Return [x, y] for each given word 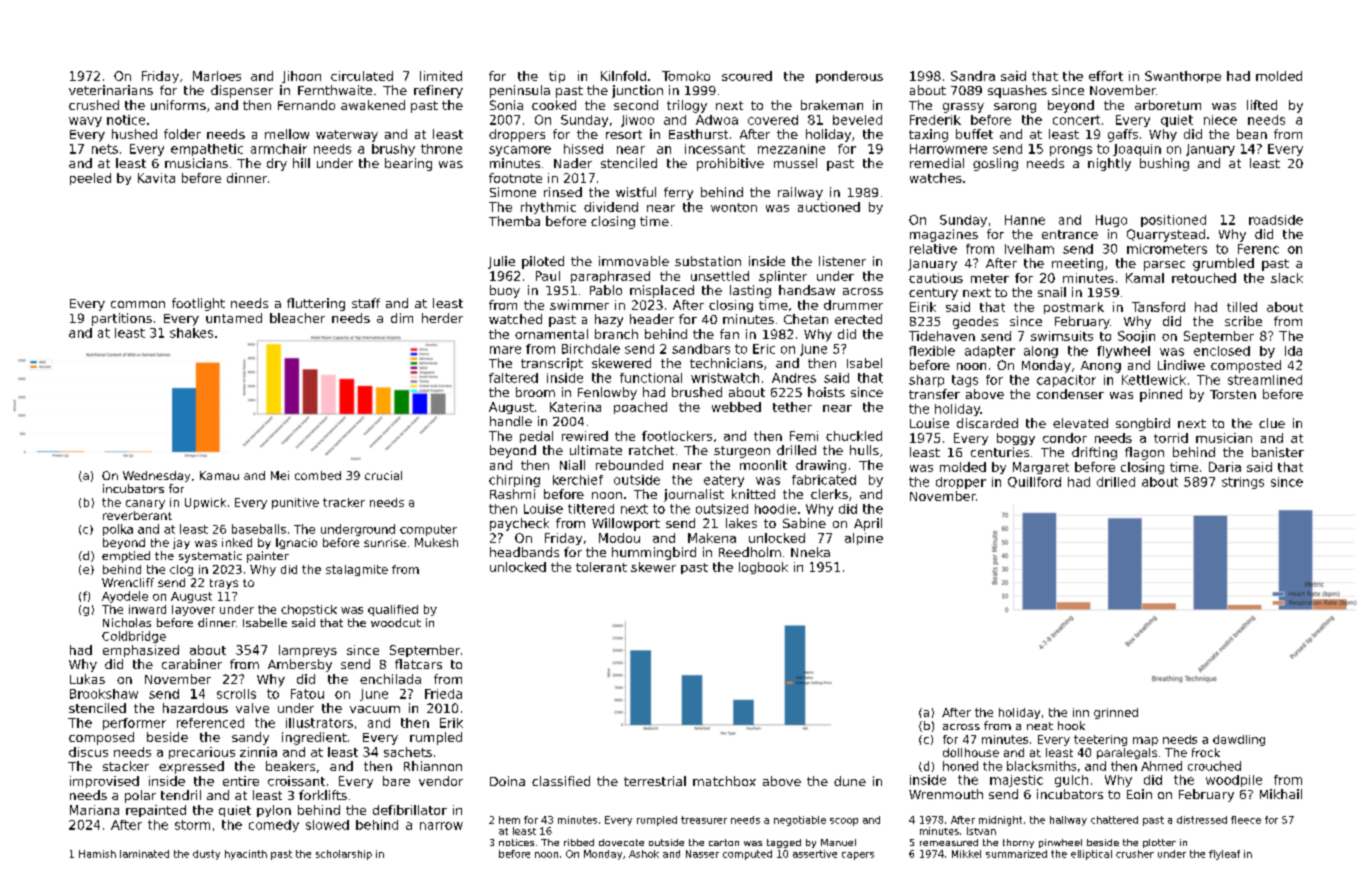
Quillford [1034, 482]
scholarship [344, 855]
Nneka [810, 552]
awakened [373, 105]
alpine [864, 539]
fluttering [316, 304]
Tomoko [686, 76]
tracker [344, 502]
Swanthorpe [1183, 77]
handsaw [807, 290]
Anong [1101, 367]
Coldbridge [134, 637]
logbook [763, 568]
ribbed [579, 842]
